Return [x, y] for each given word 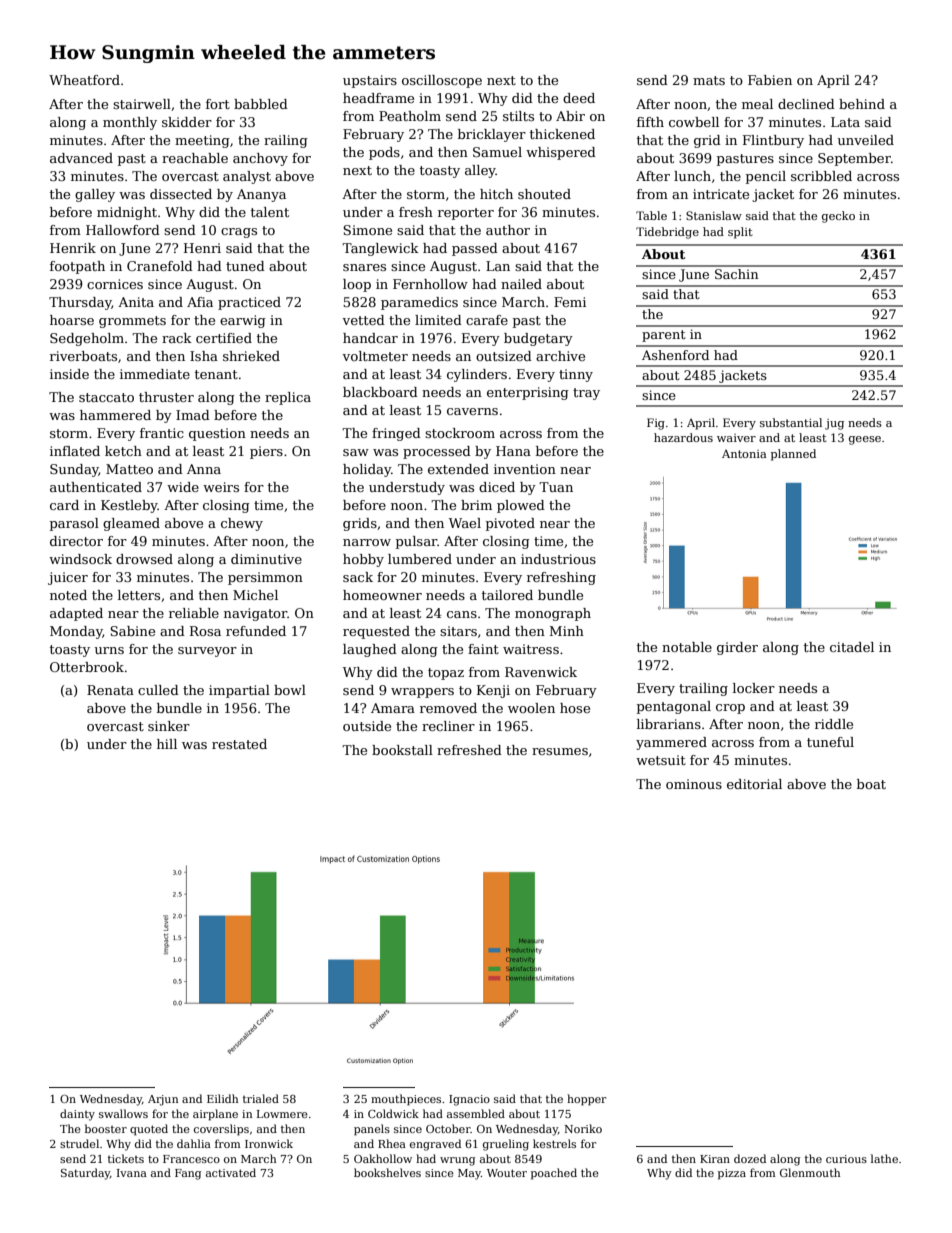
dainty [77, 1115]
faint [483, 649]
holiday [367, 470]
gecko [838, 217]
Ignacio [469, 1100]
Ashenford [675, 355]
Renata [110, 690]
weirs [221, 487]
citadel [852, 647]
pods [384, 153]
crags [239, 233]
